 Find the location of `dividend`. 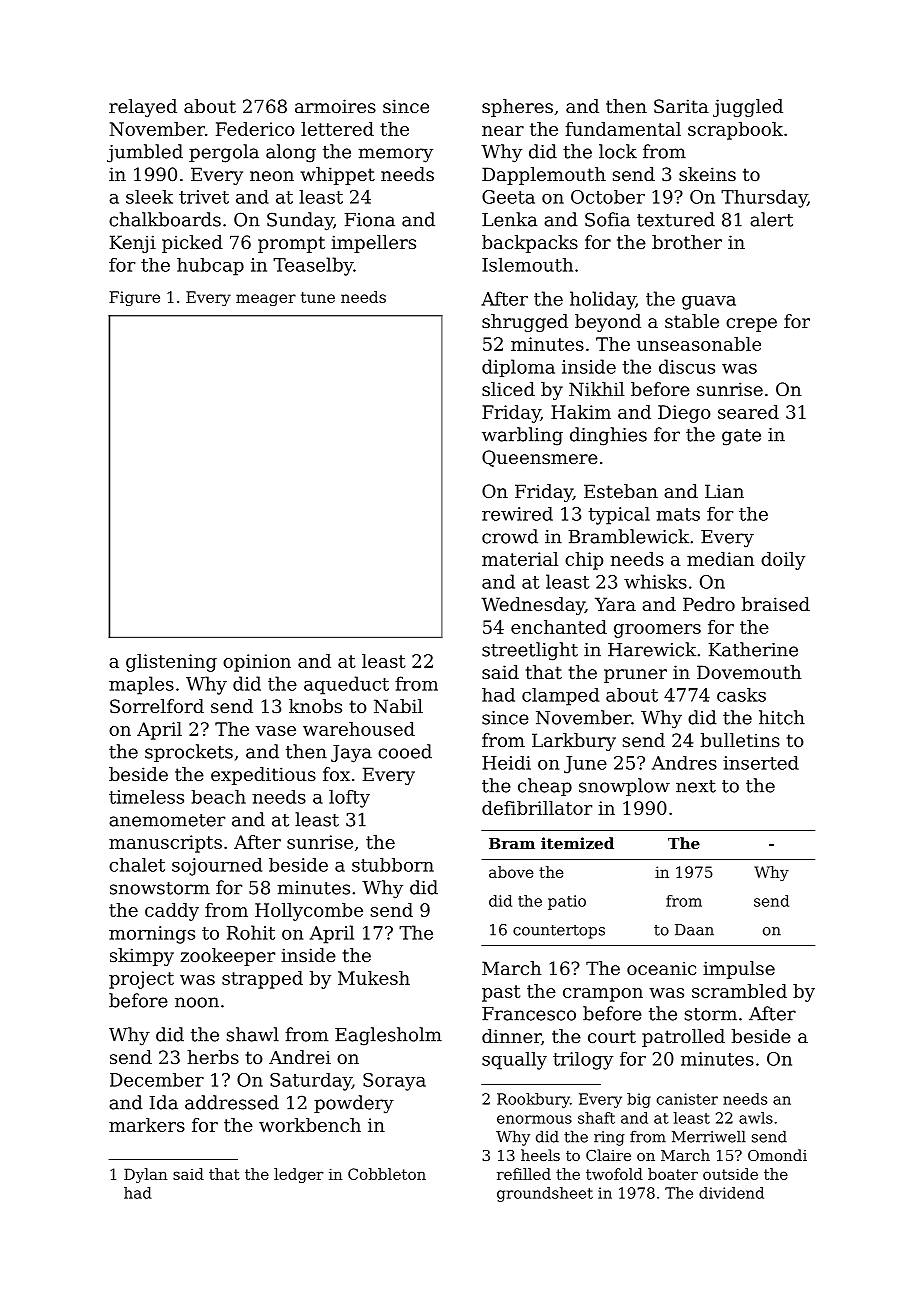

dividend is located at coordinates (731, 1193).
